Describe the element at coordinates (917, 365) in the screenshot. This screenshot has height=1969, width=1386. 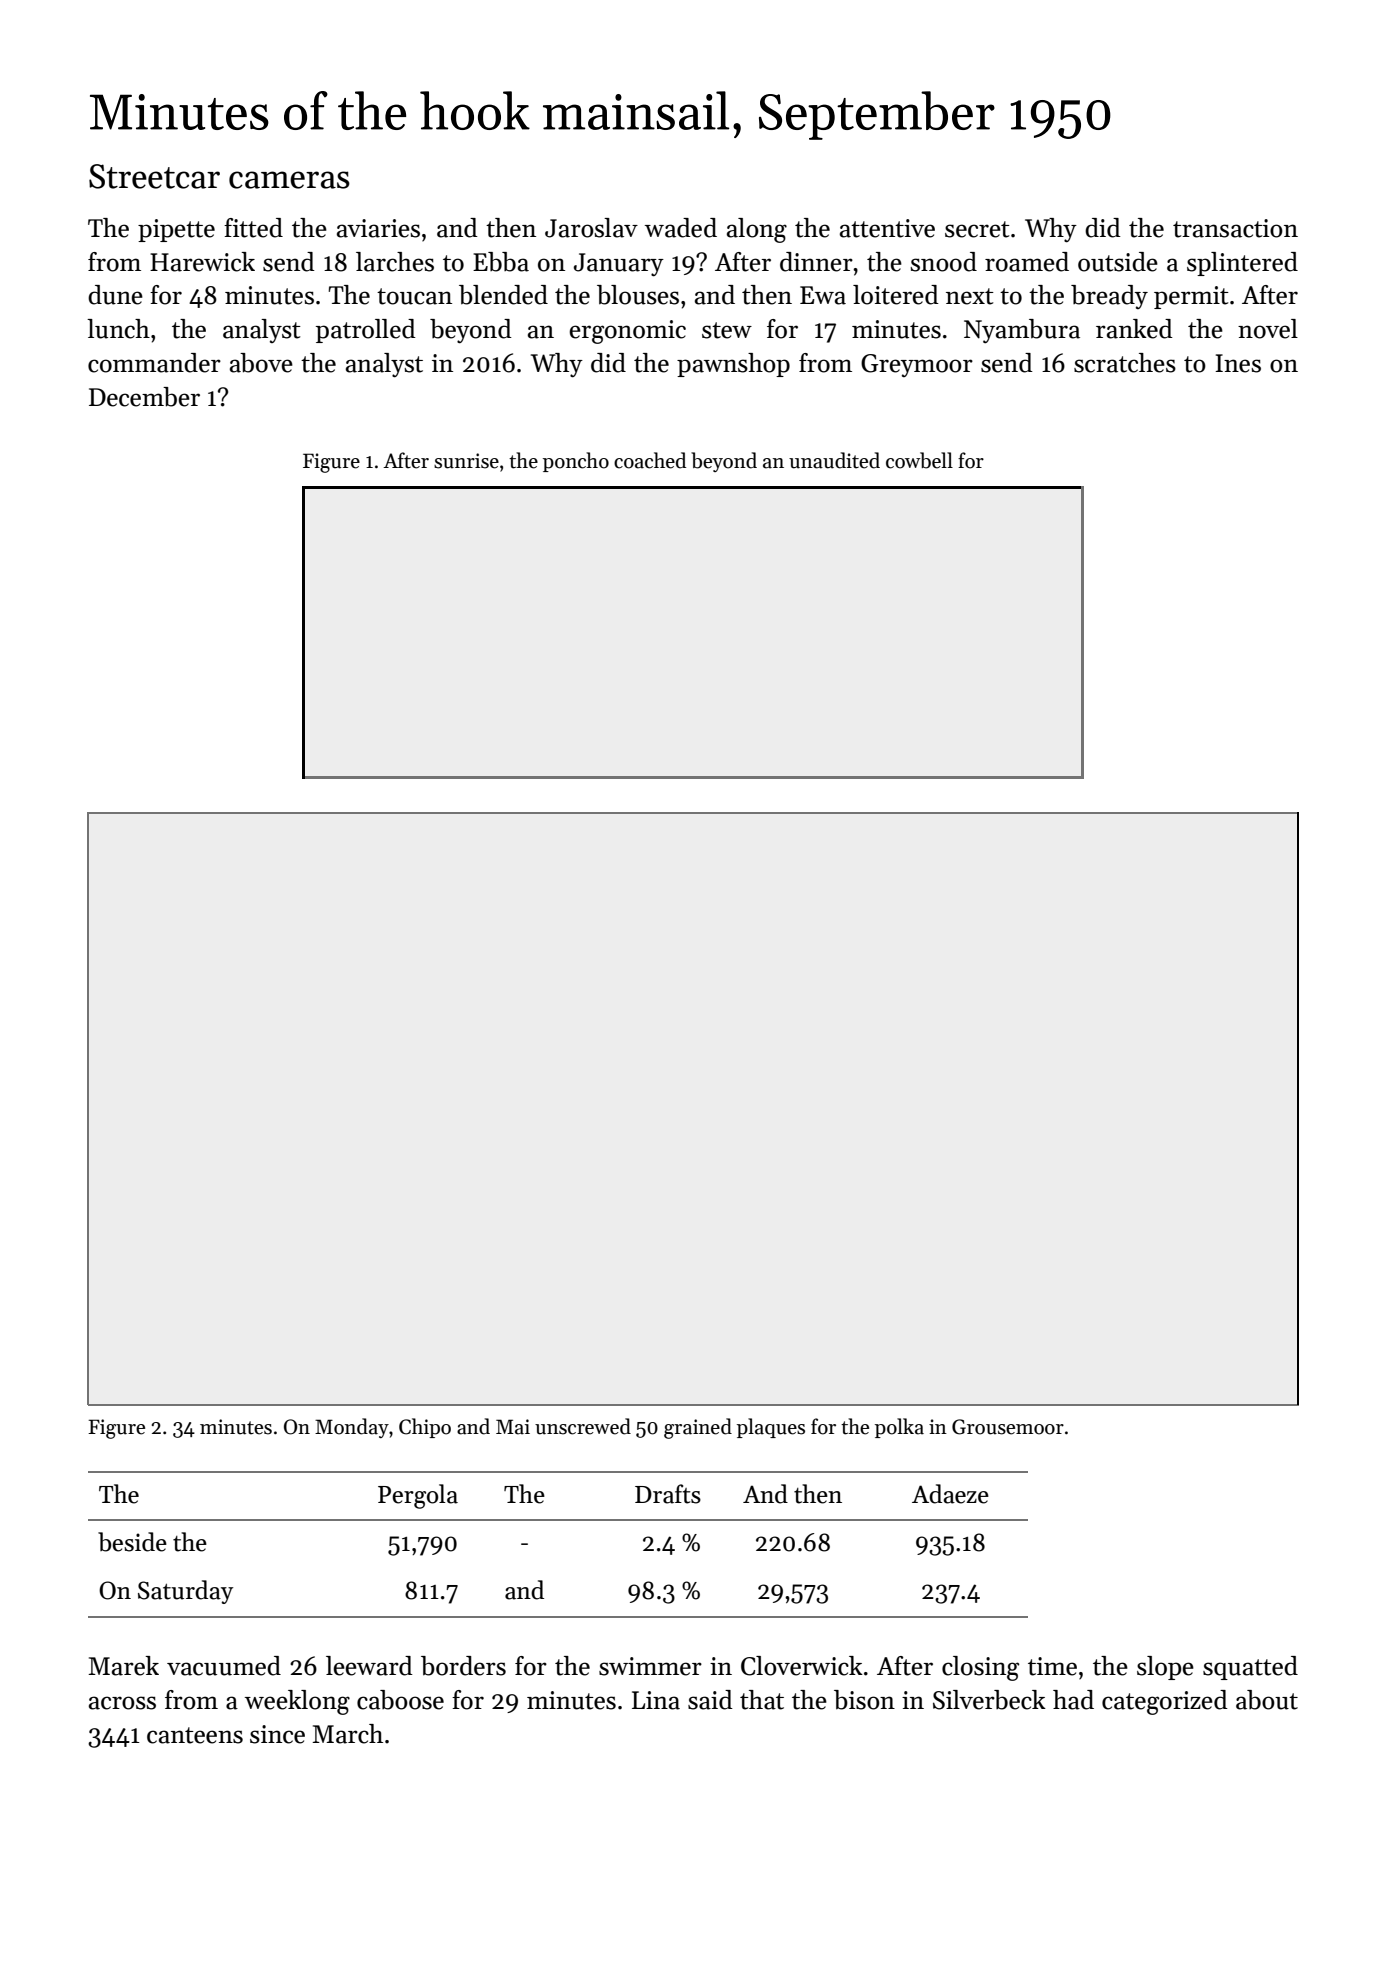
I see `Greymoor` at that location.
